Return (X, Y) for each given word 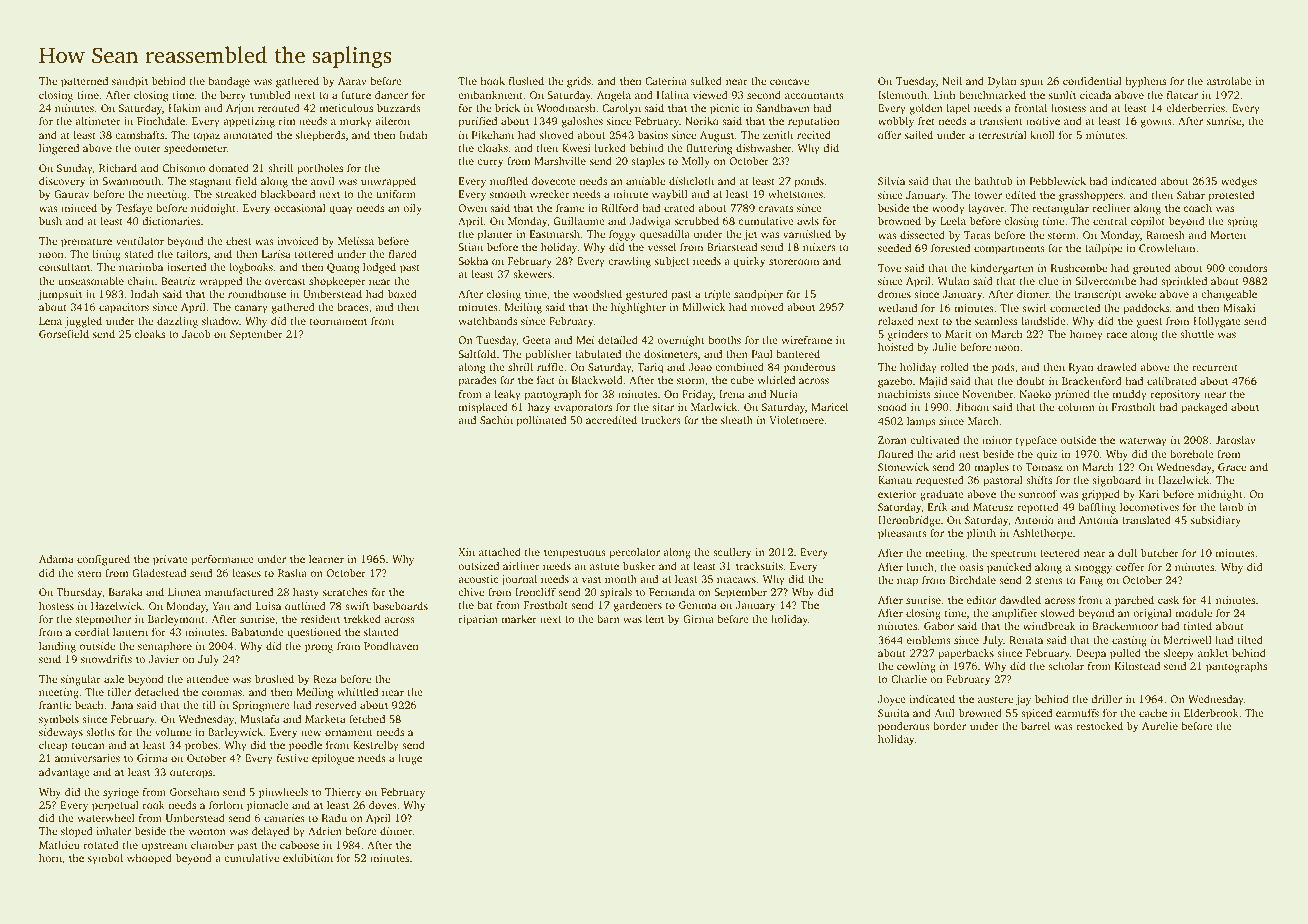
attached (500, 552)
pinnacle (268, 806)
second (764, 95)
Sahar (1191, 195)
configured (103, 560)
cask (1168, 600)
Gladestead (159, 573)
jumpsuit (60, 295)
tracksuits (759, 566)
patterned (84, 82)
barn (608, 619)
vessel (662, 247)
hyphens (1145, 82)
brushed (274, 679)
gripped (1101, 495)
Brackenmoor (1125, 626)
